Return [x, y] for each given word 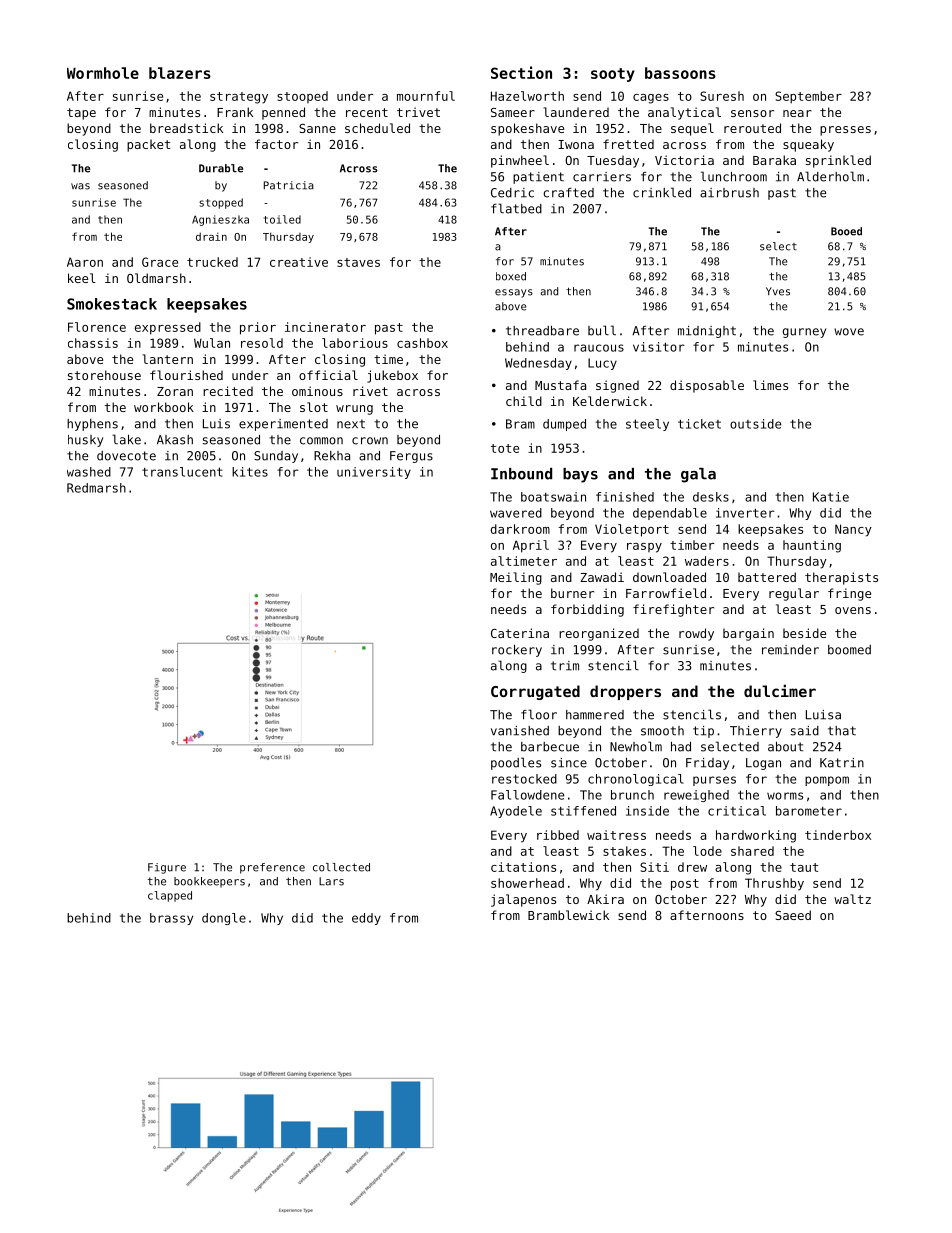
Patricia [289, 185]
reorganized [599, 634]
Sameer [513, 112]
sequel [692, 129]
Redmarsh [96, 488]
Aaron [85, 262]
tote [505, 448]
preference [272, 868]
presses [845, 131]
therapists [841, 578]
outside [755, 424]
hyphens [92, 425]
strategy [239, 98]
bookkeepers [209, 882]
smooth [662, 731]
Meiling [516, 578]
